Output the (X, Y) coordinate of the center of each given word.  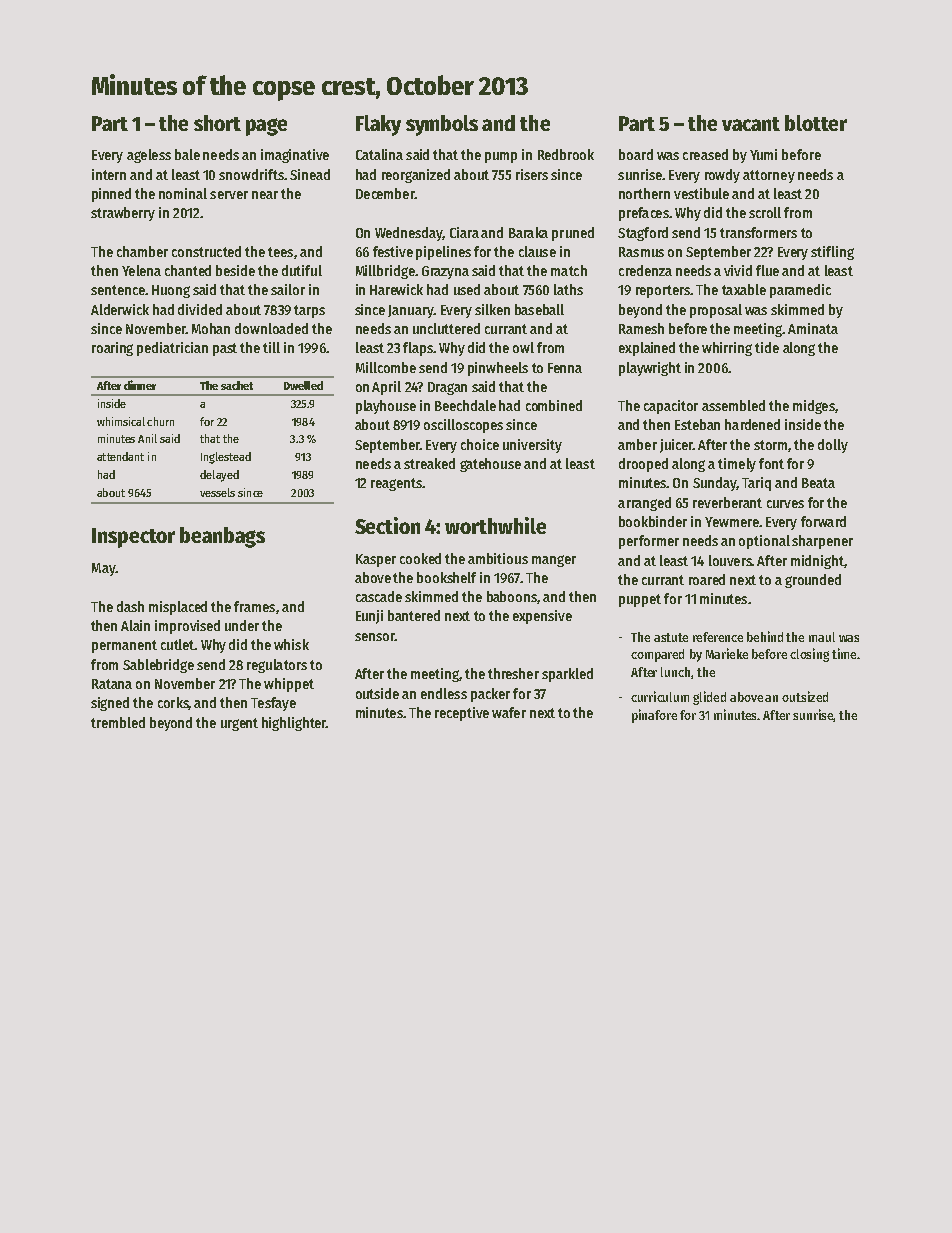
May (103, 569)
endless (444, 693)
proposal (716, 311)
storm (770, 445)
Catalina (379, 154)
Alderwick (120, 309)
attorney (769, 176)
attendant (120, 456)
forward (823, 521)
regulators (277, 666)
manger (554, 561)
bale (187, 154)
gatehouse (490, 465)
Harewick (396, 289)
